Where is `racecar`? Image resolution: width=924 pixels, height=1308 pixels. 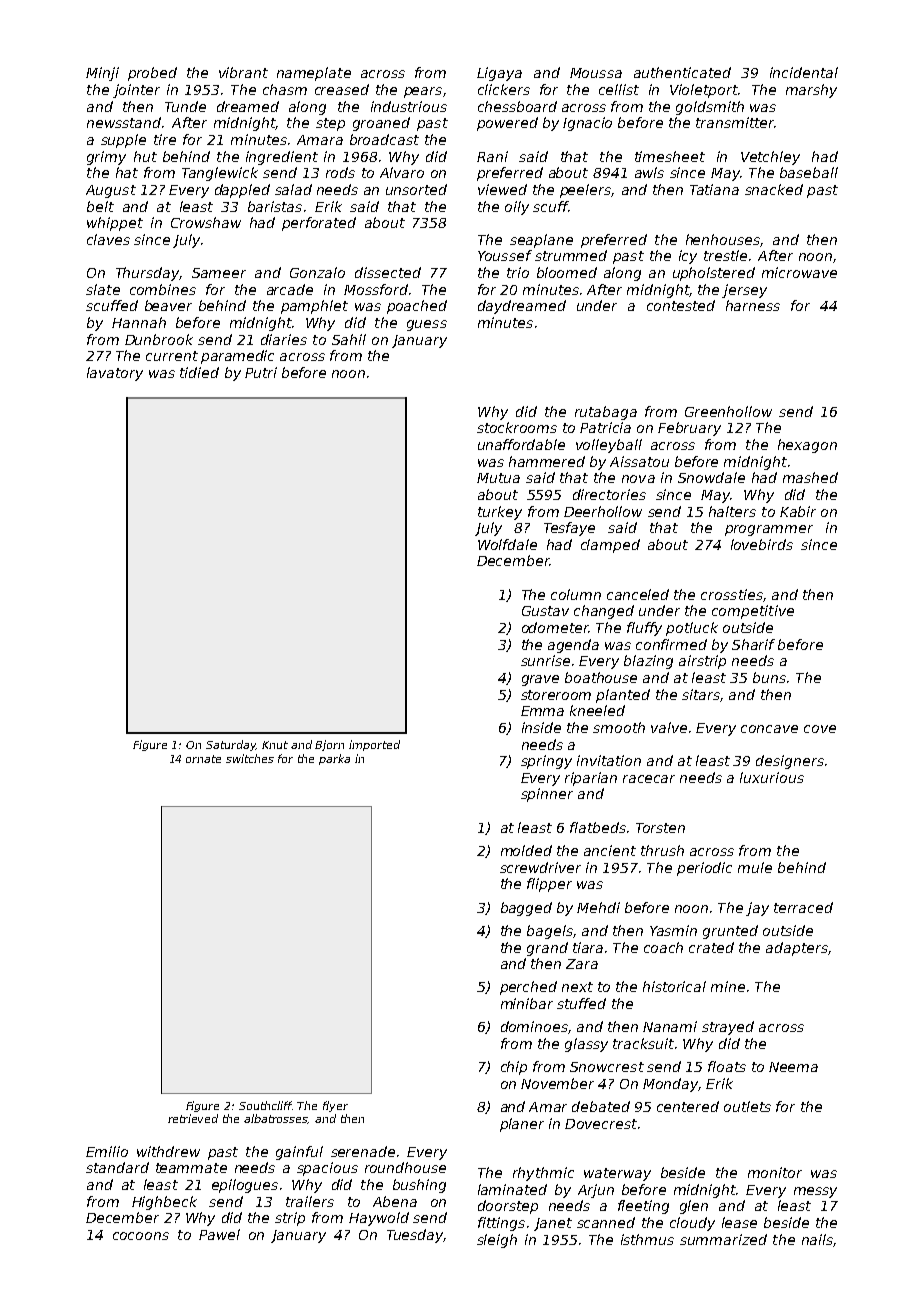
racecar is located at coordinates (649, 779).
